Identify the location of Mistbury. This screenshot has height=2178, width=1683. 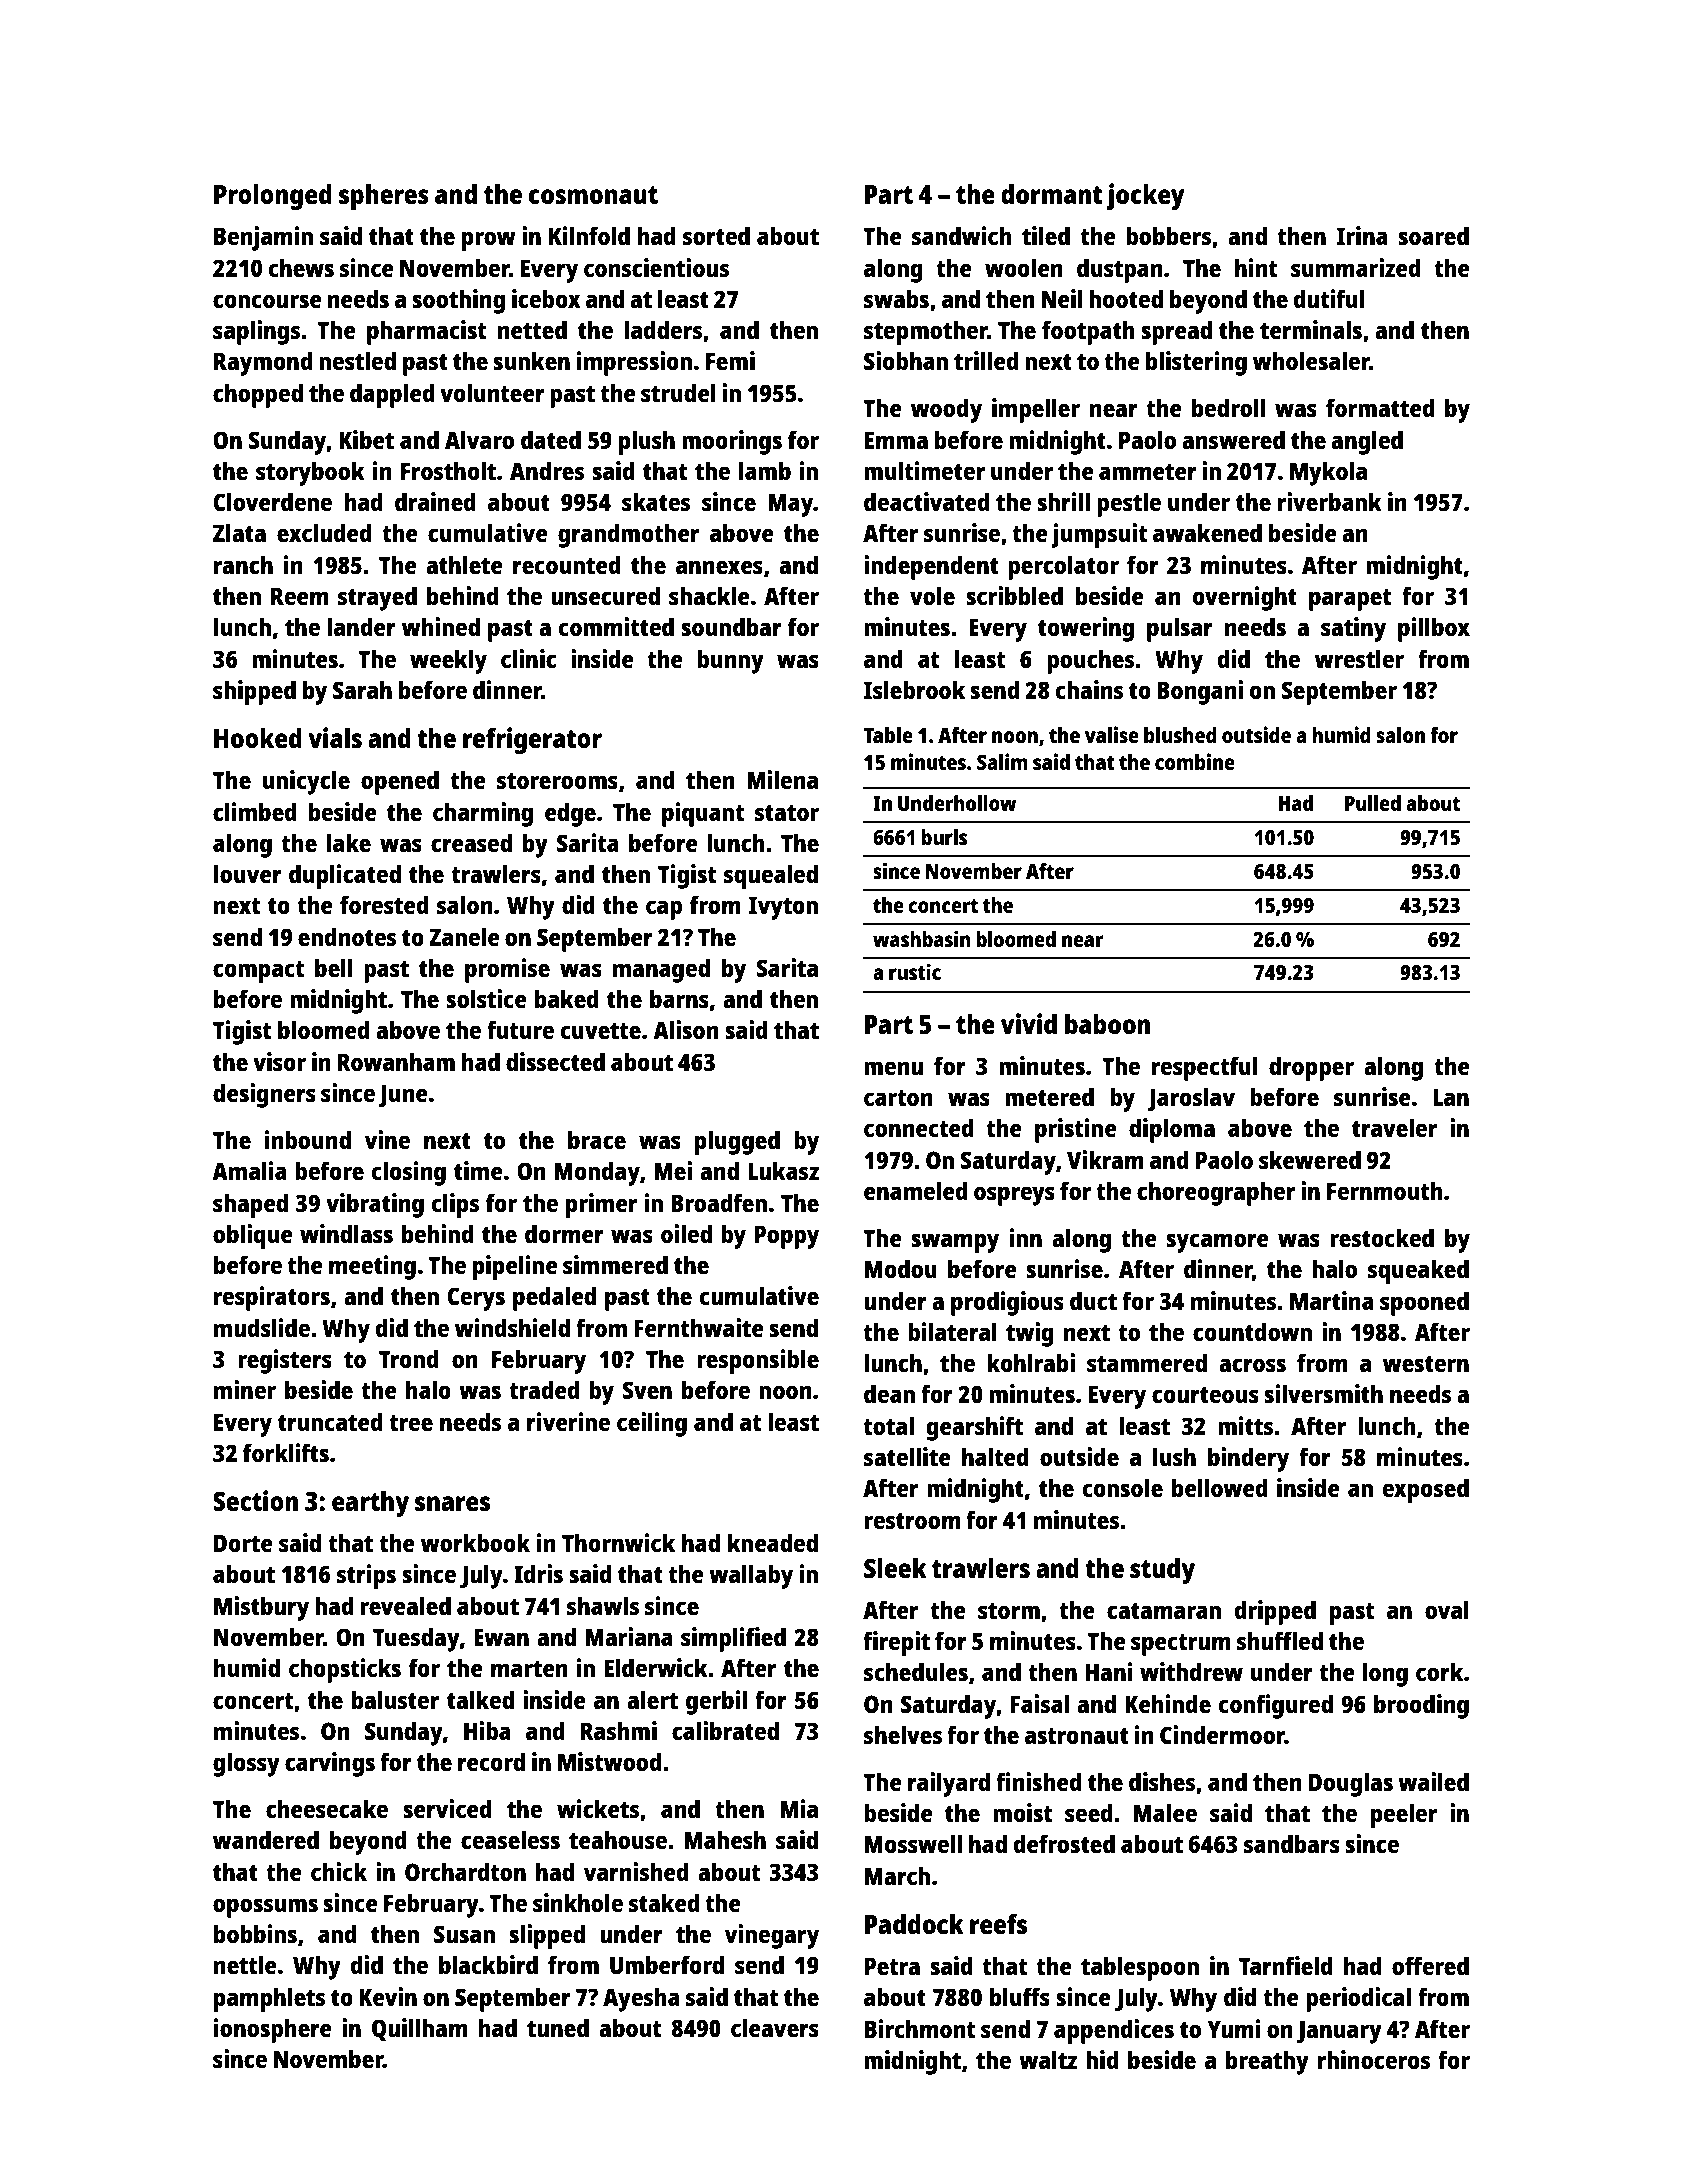
(261, 1608).
